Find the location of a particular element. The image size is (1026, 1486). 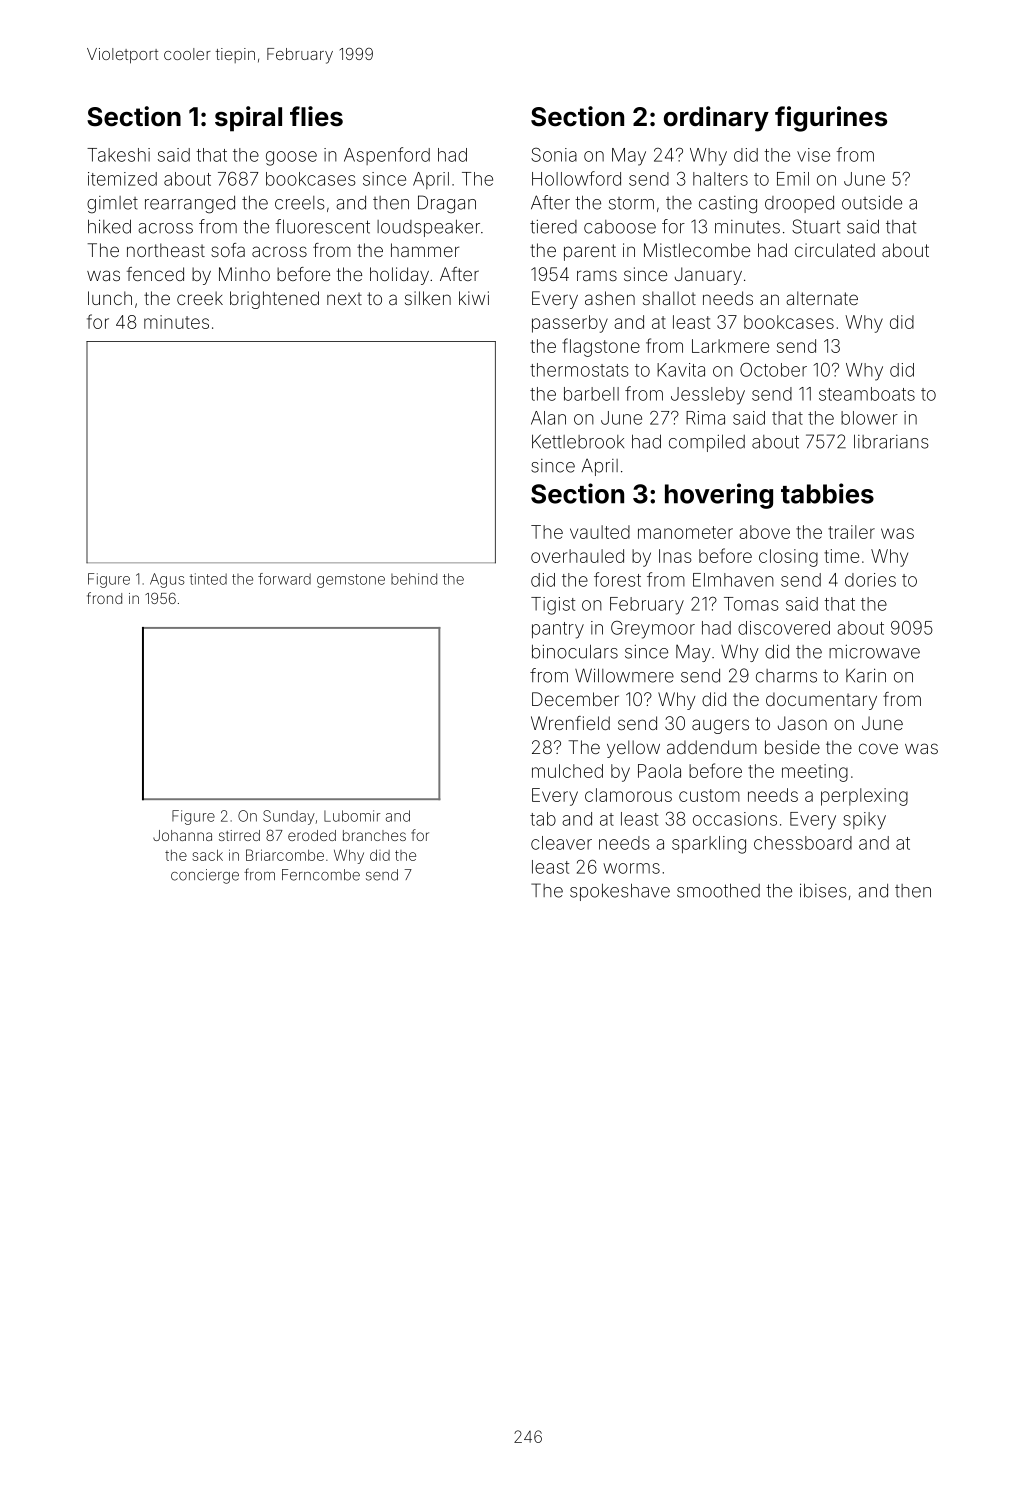

behind is located at coordinates (414, 579).
